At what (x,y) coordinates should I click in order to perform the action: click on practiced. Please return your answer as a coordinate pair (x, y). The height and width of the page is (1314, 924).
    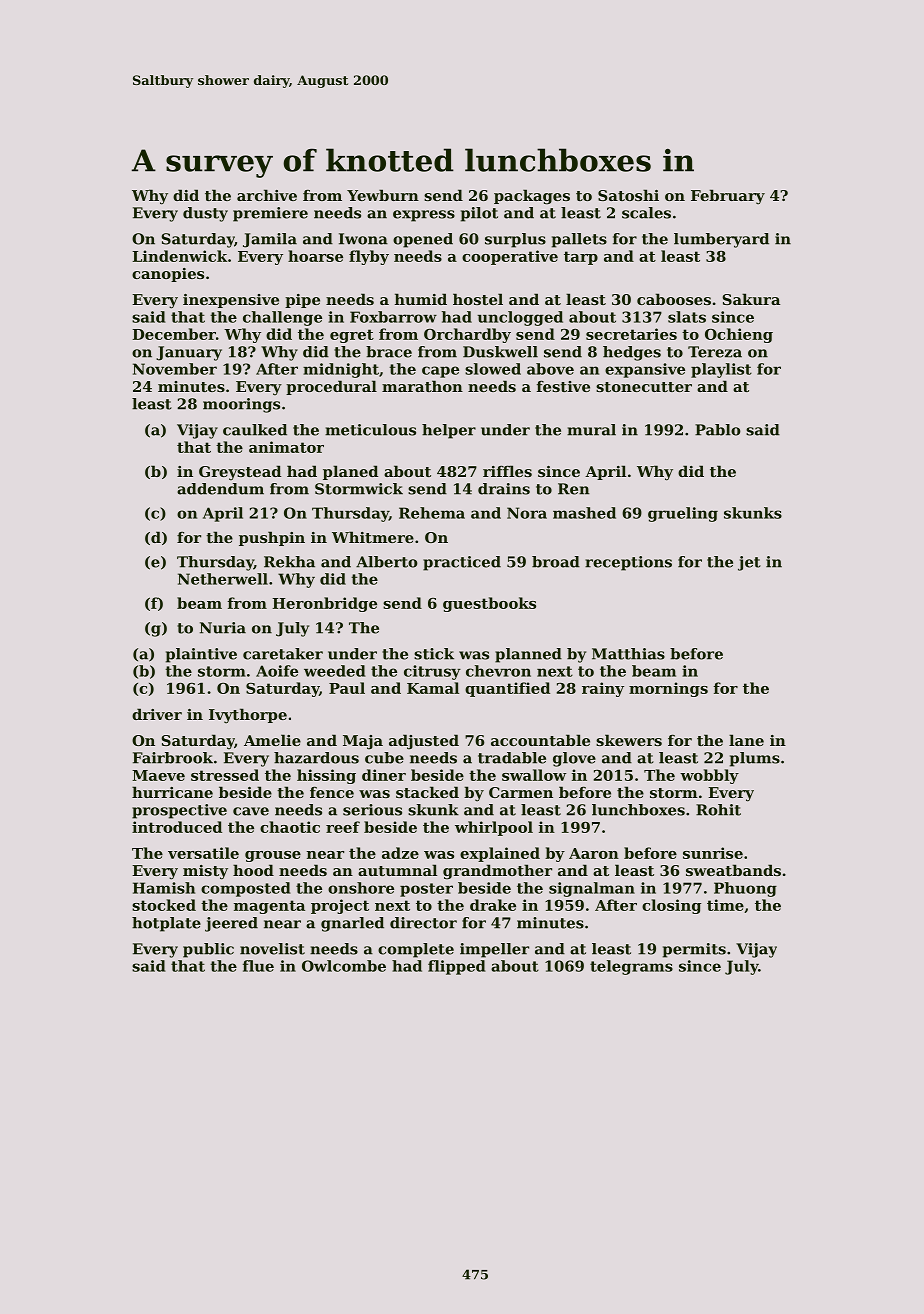
    Looking at the image, I should click on (462, 563).
